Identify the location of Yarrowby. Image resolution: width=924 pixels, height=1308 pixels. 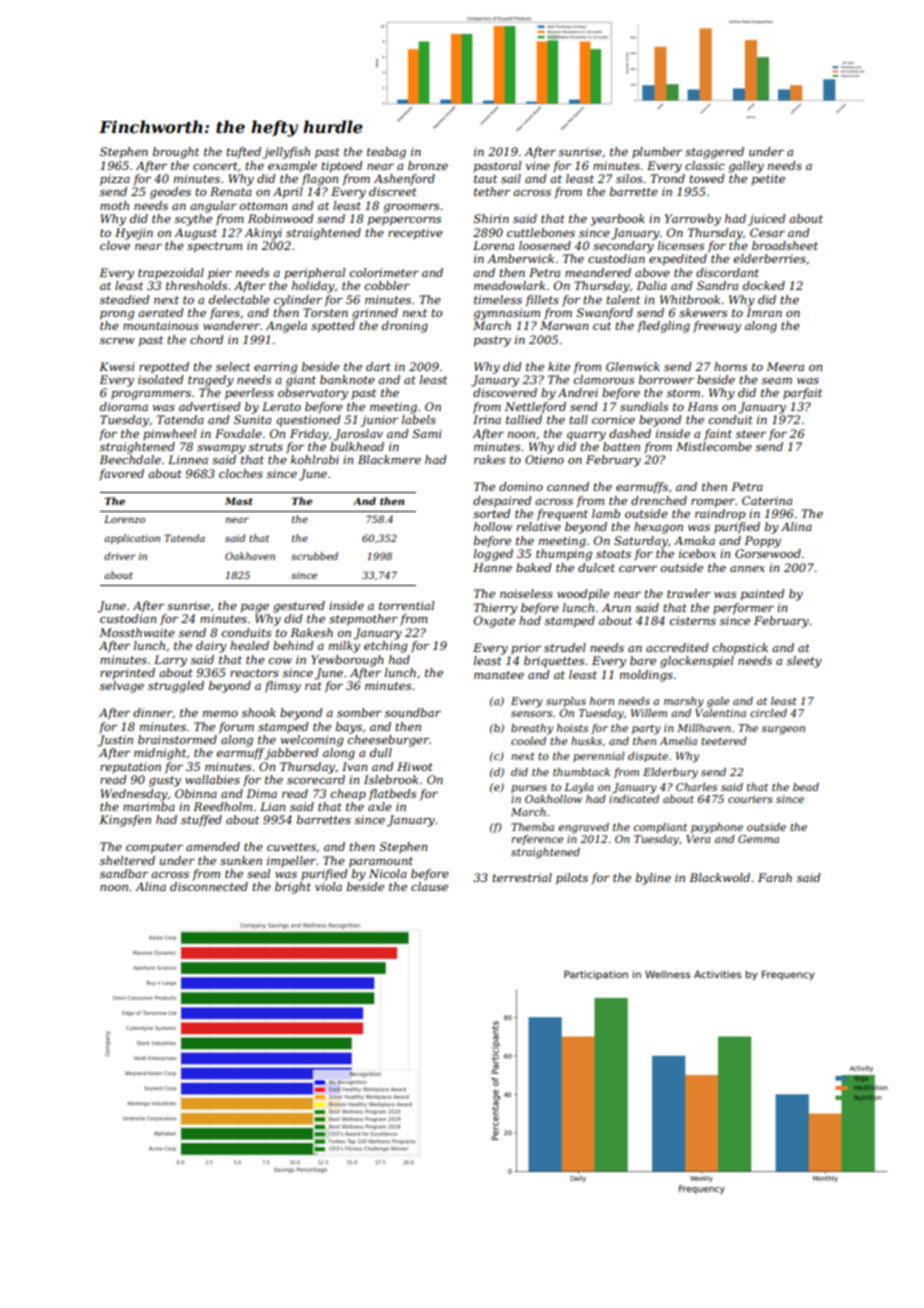
(693, 220).
